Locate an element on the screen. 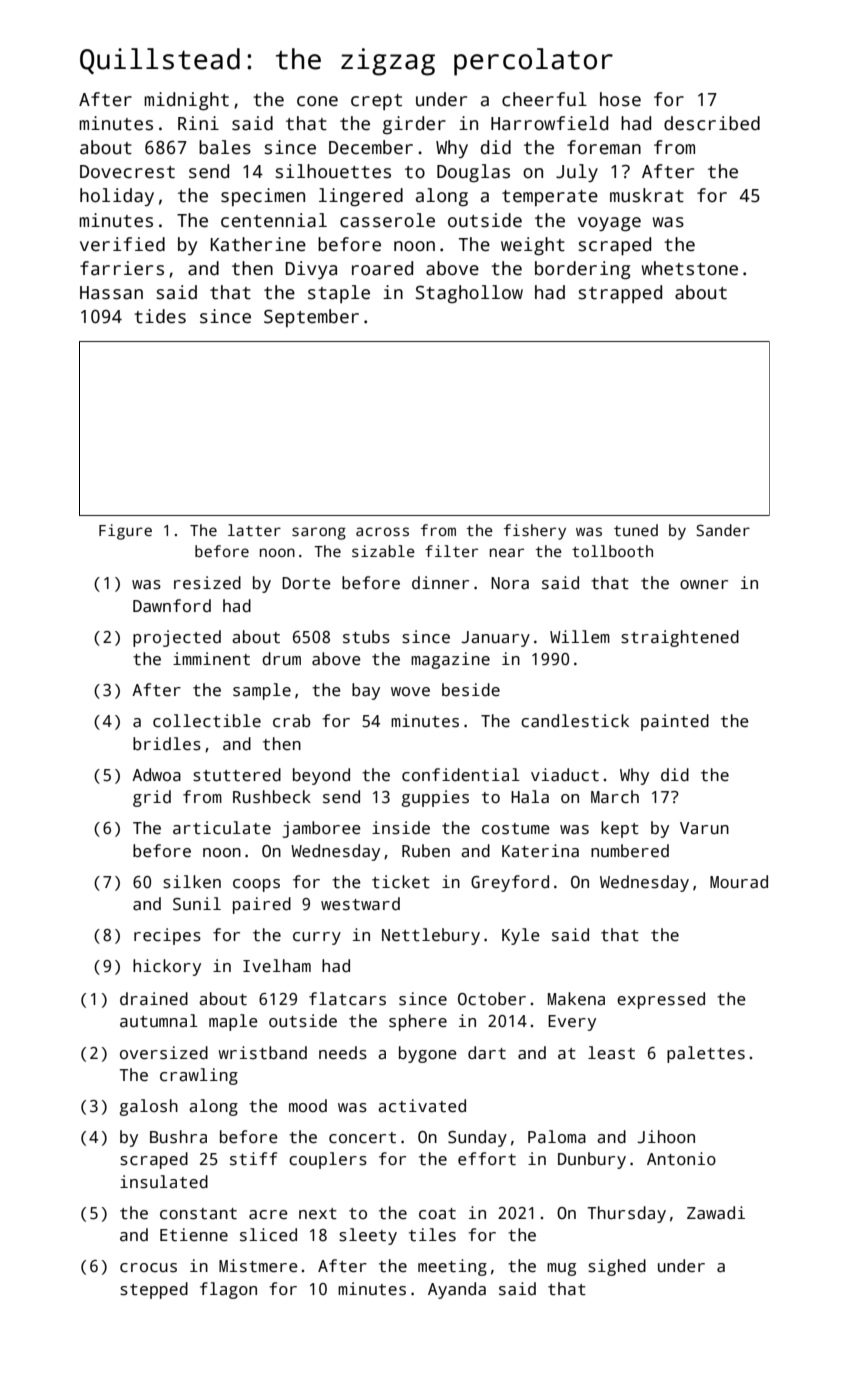 The image size is (849, 1400). drained is located at coordinates (154, 999).
